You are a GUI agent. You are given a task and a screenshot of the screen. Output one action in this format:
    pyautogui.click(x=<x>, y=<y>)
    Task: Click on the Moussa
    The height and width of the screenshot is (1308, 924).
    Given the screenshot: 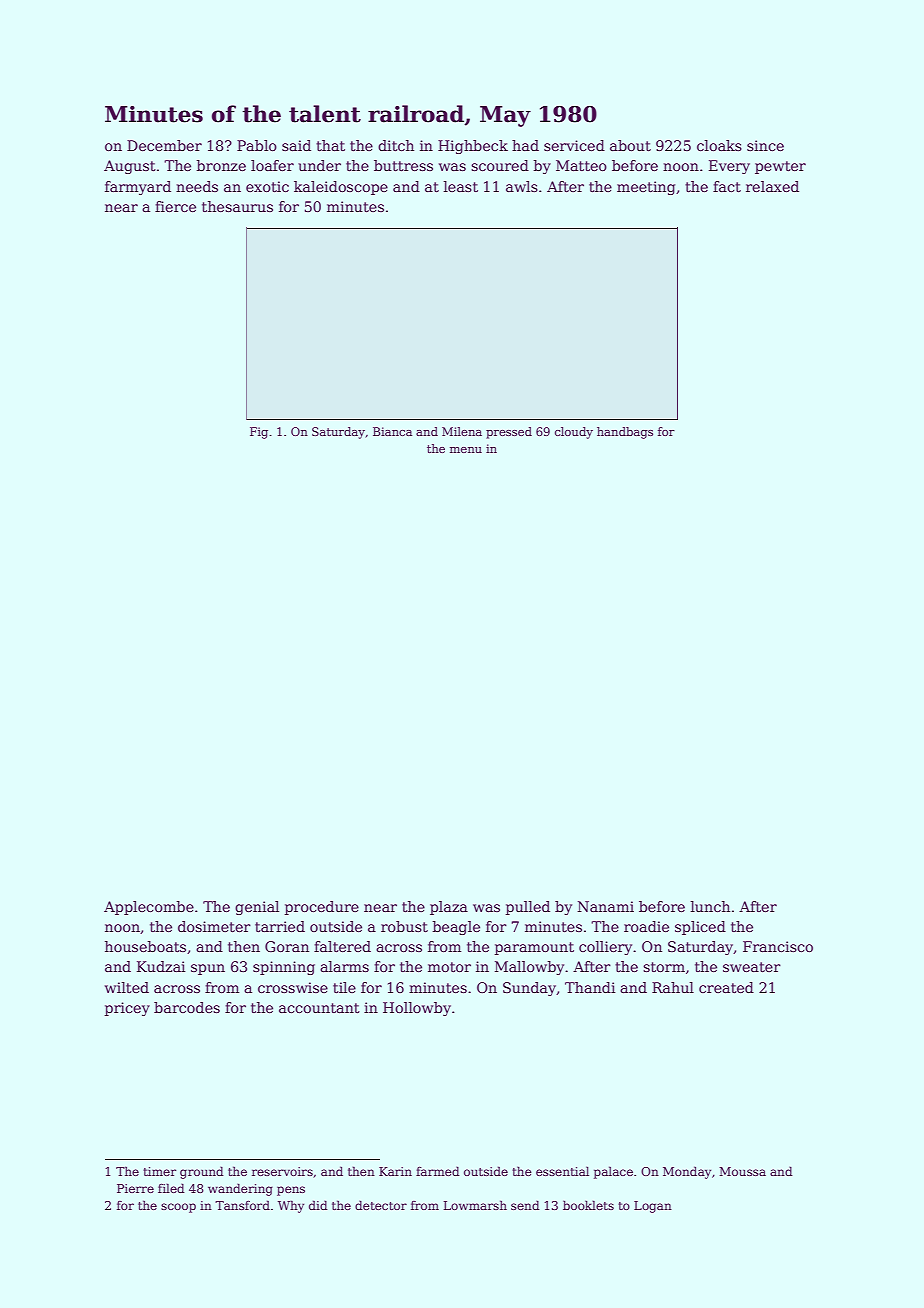 What is the action you would take?
    pyautogui.click(x=742, y=1171)
